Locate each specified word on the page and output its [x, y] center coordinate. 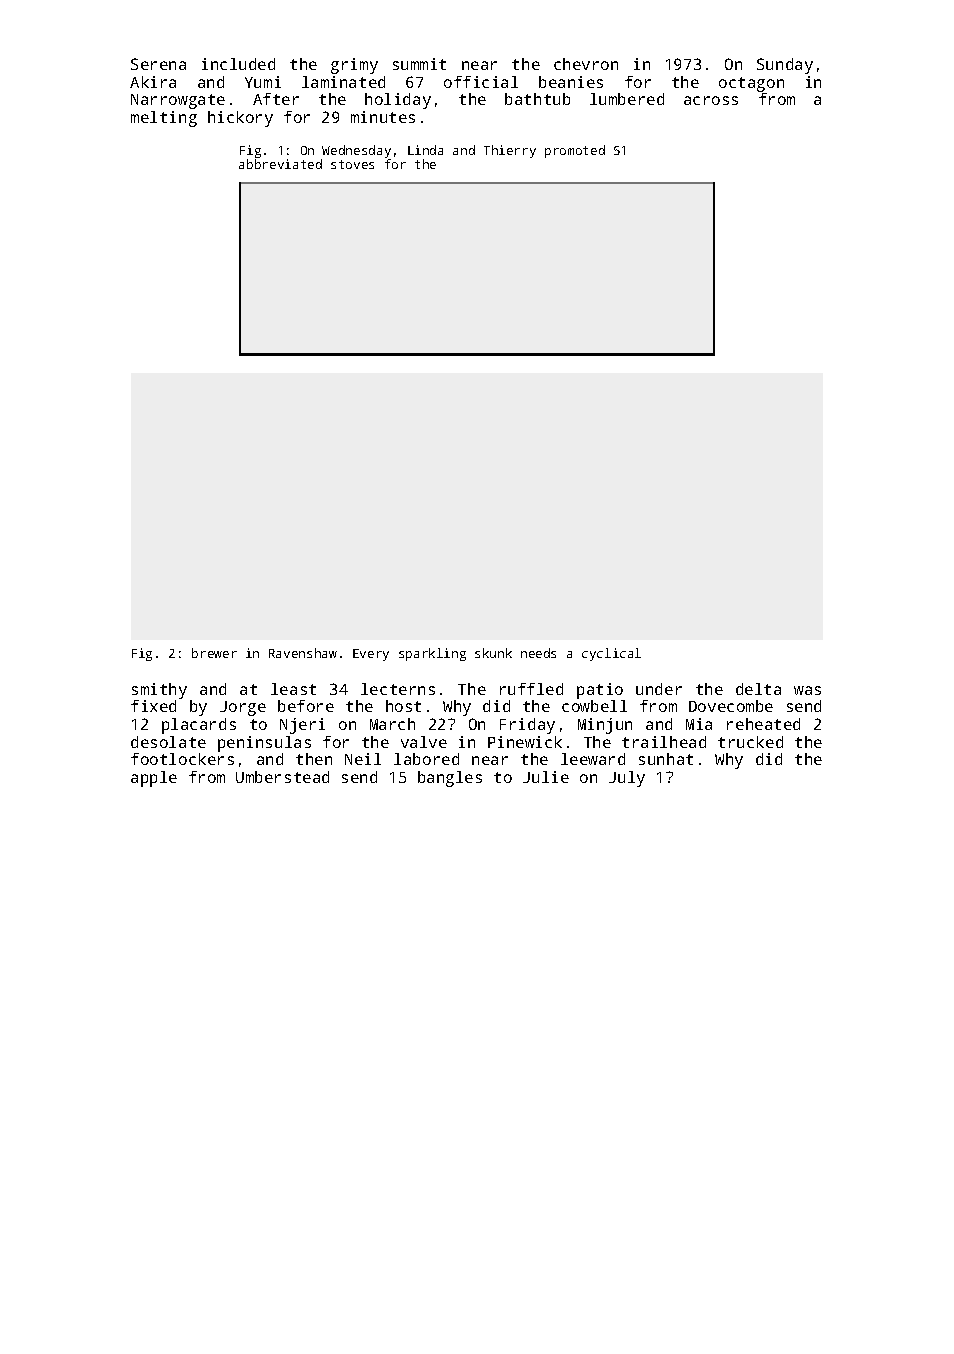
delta [758, 689]
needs [538, 653]
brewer [214, 653]
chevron [586, 64]
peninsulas [264, 744]
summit [419, 64]
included [238, 64]
